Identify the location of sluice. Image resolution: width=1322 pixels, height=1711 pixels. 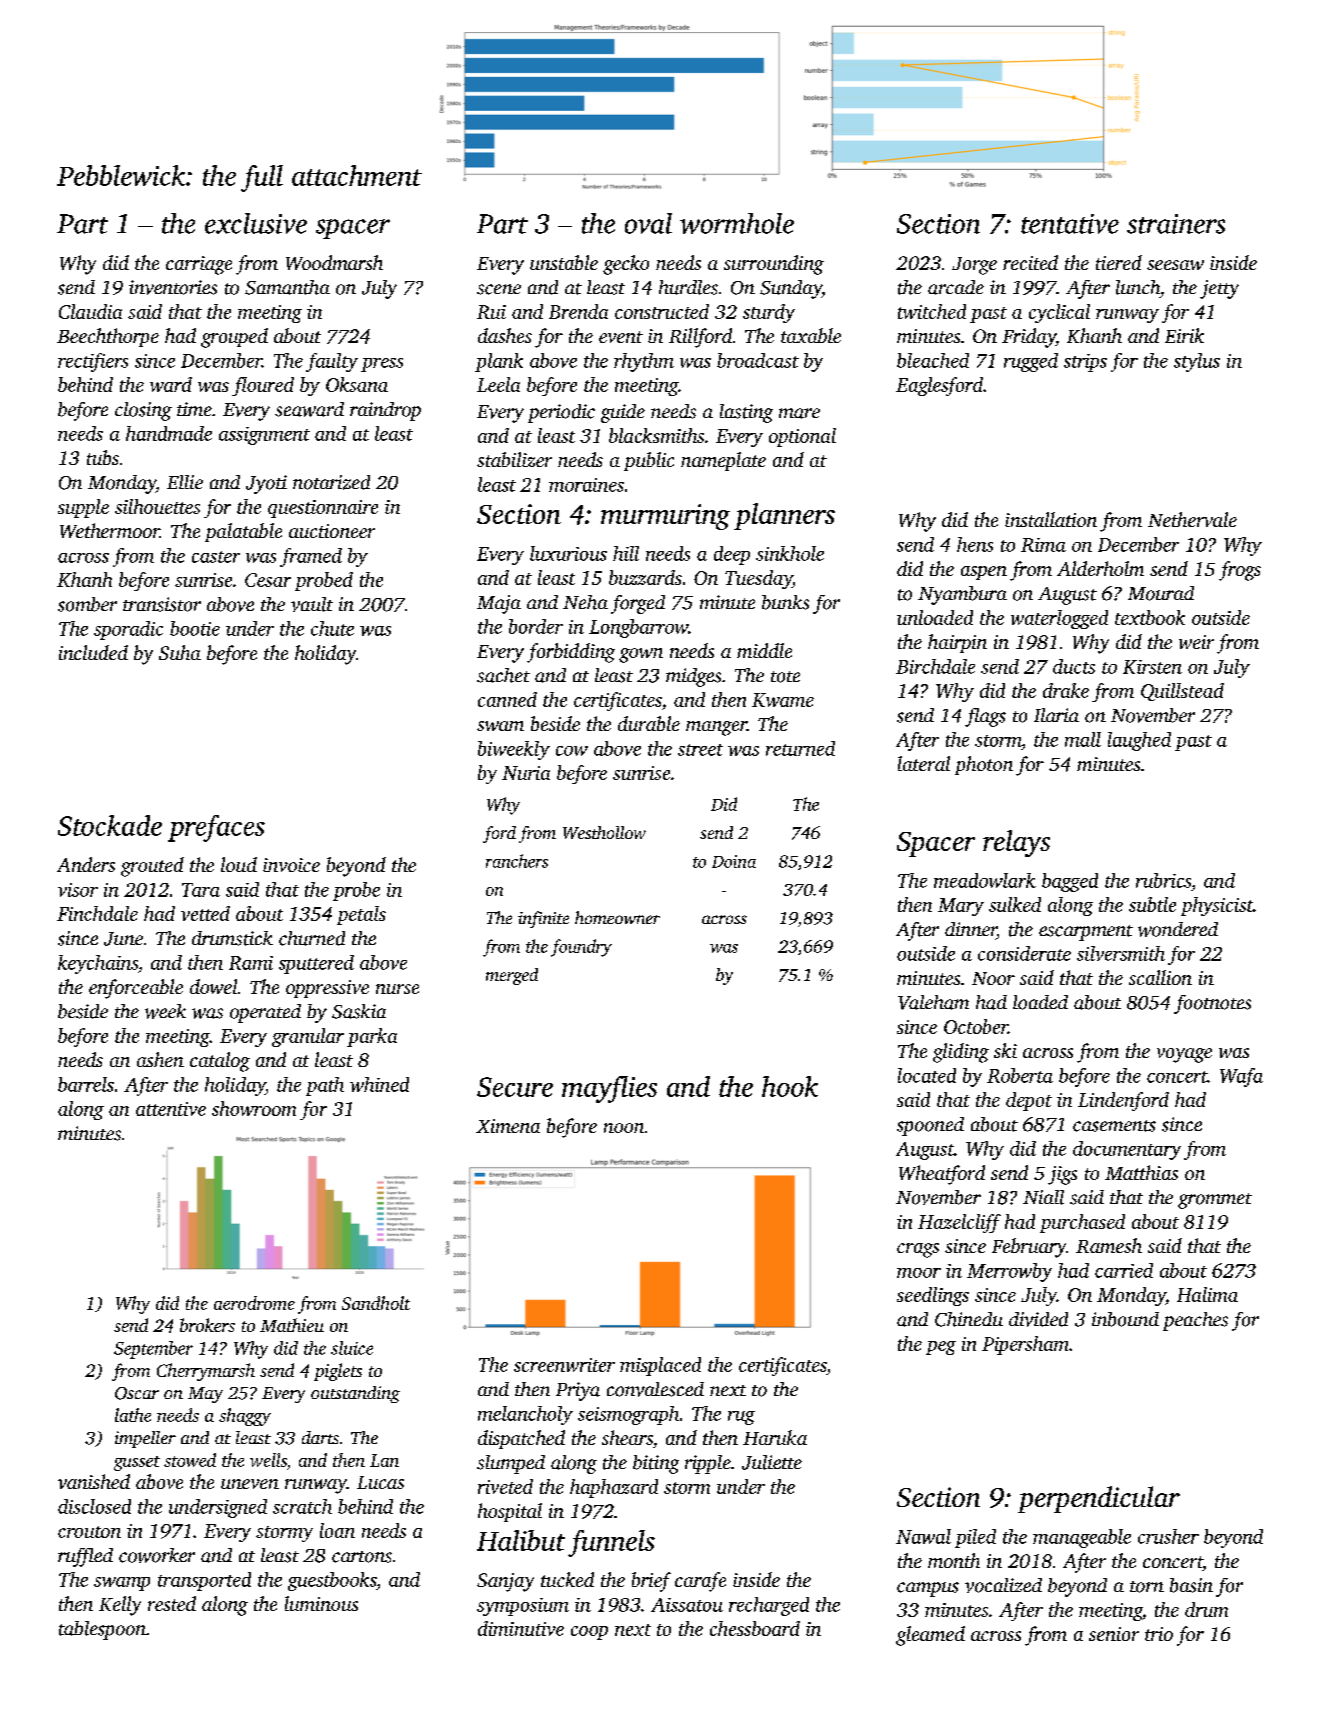
(352, 1348).
